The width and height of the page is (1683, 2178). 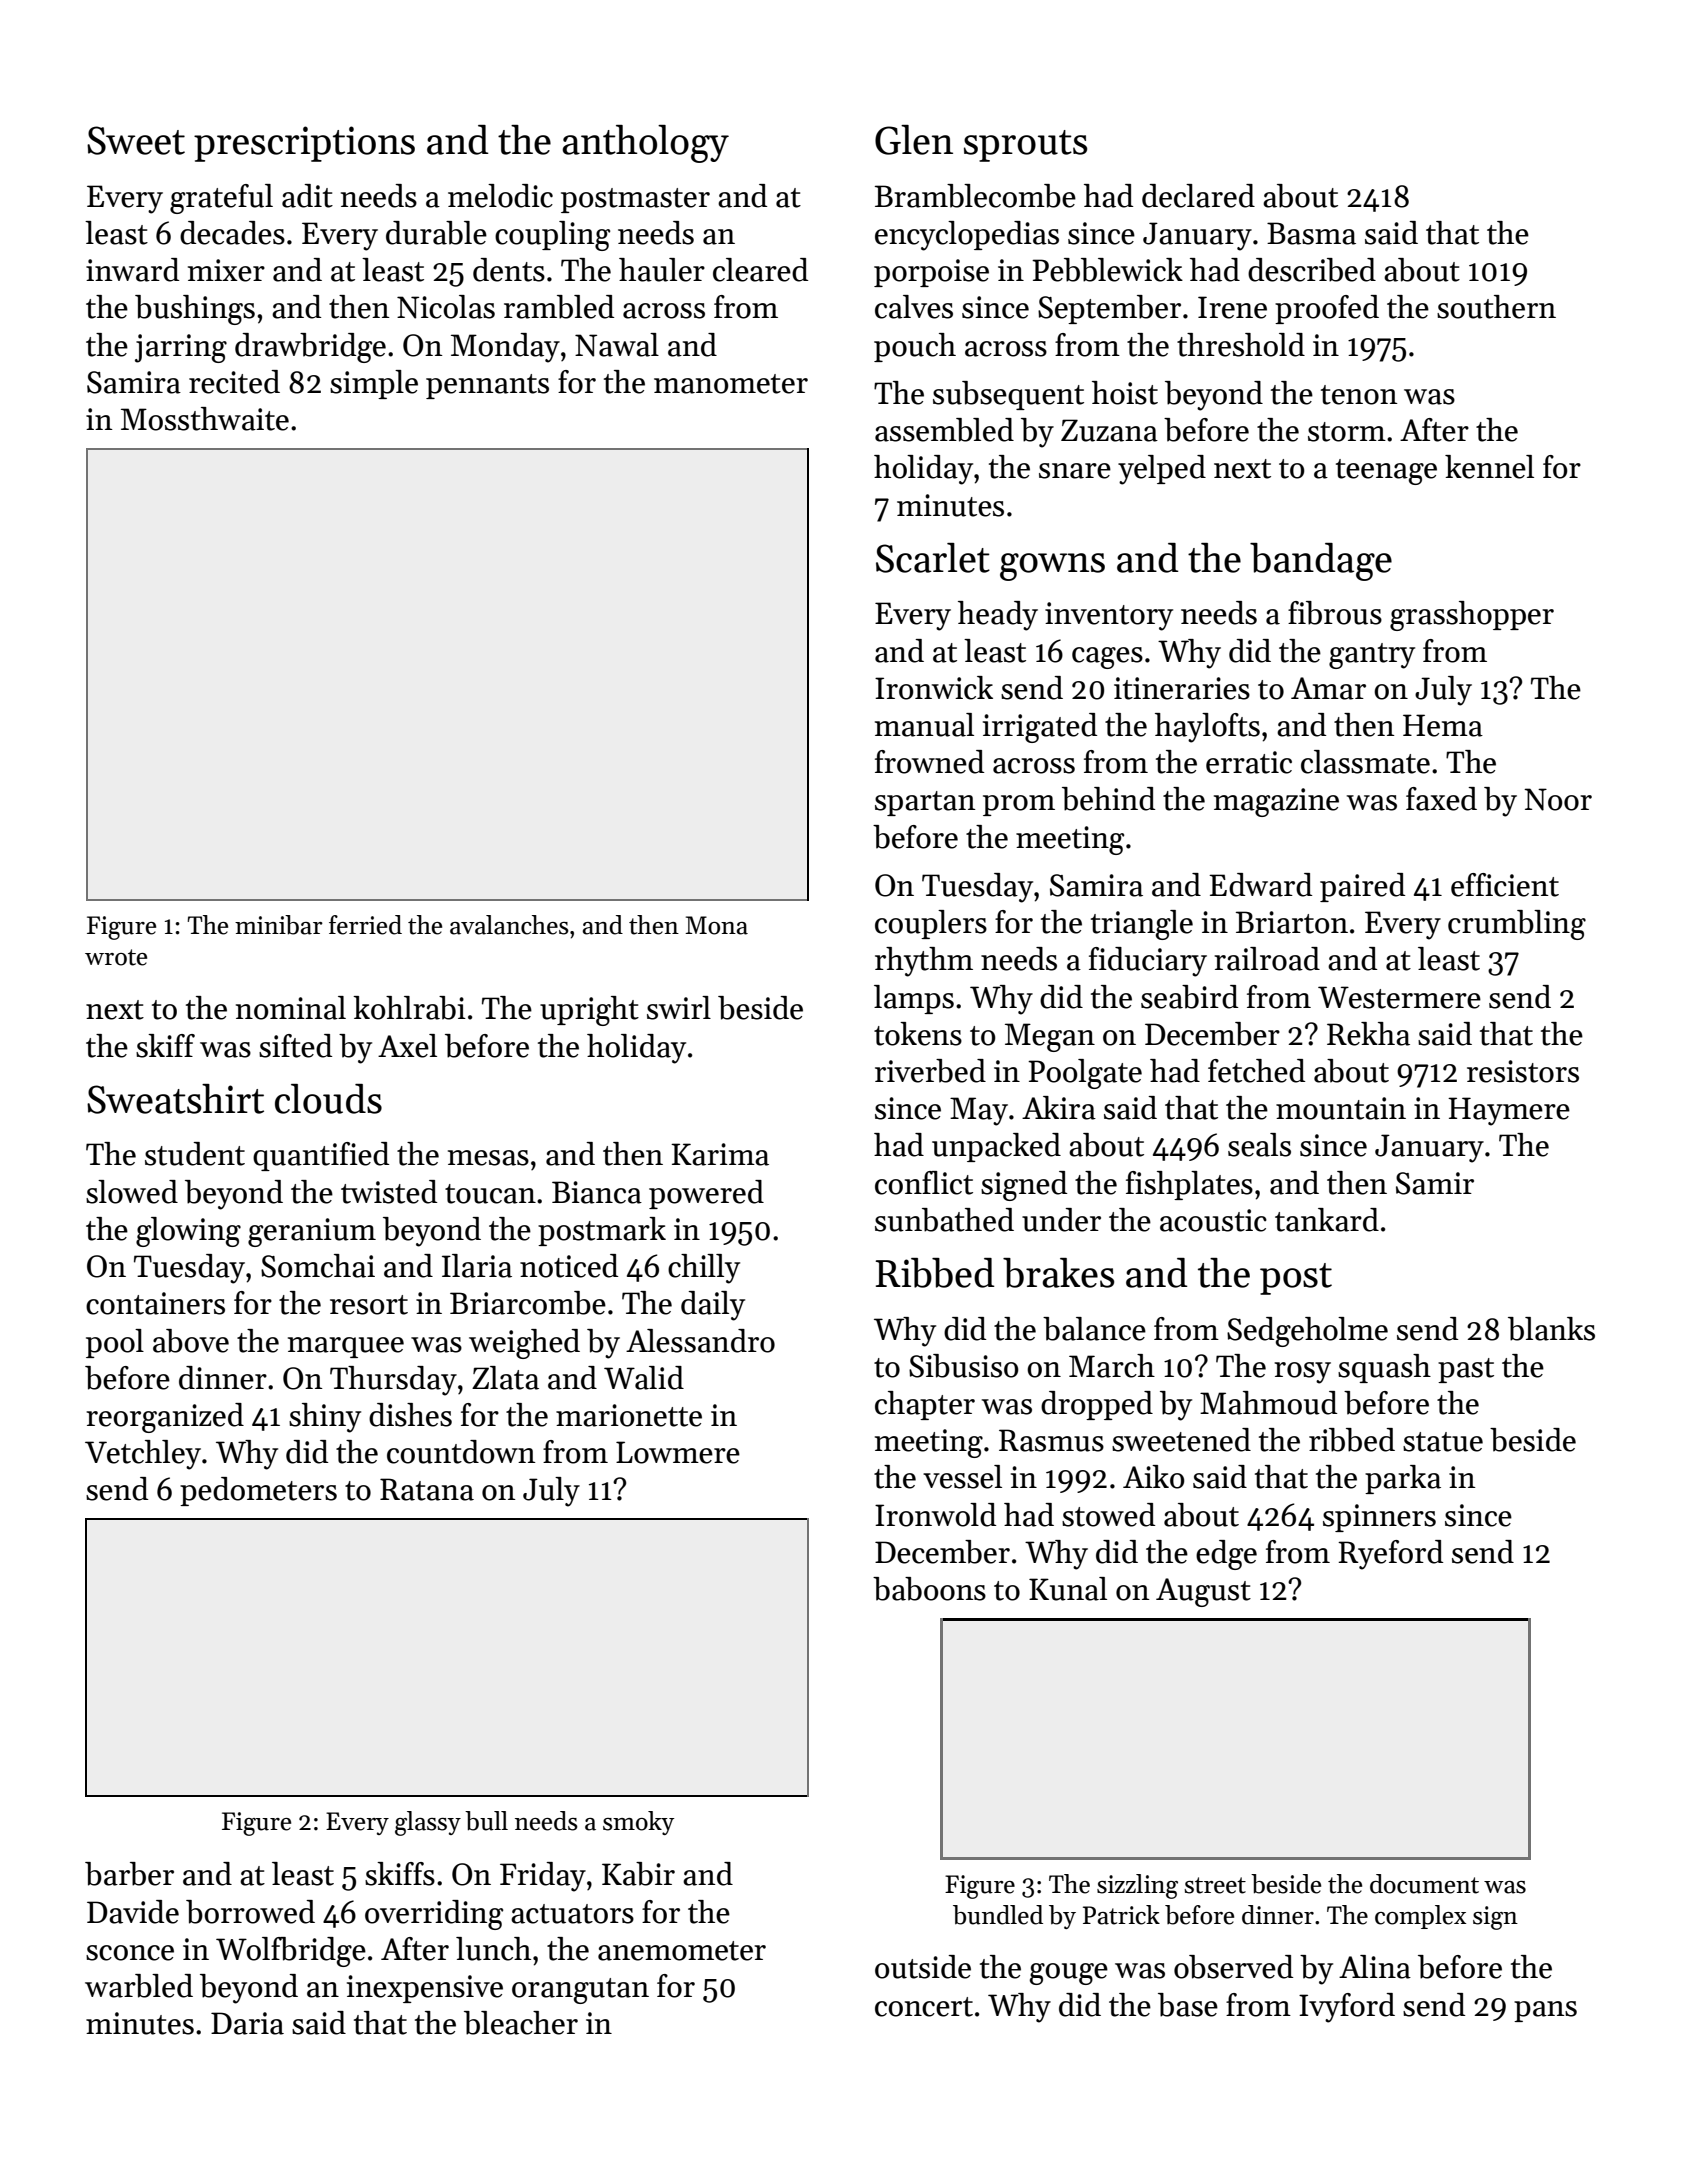 What do you see at coordinates (1443, 725) in the page?
I see `Hema` at bounding box center [1443, 725].
